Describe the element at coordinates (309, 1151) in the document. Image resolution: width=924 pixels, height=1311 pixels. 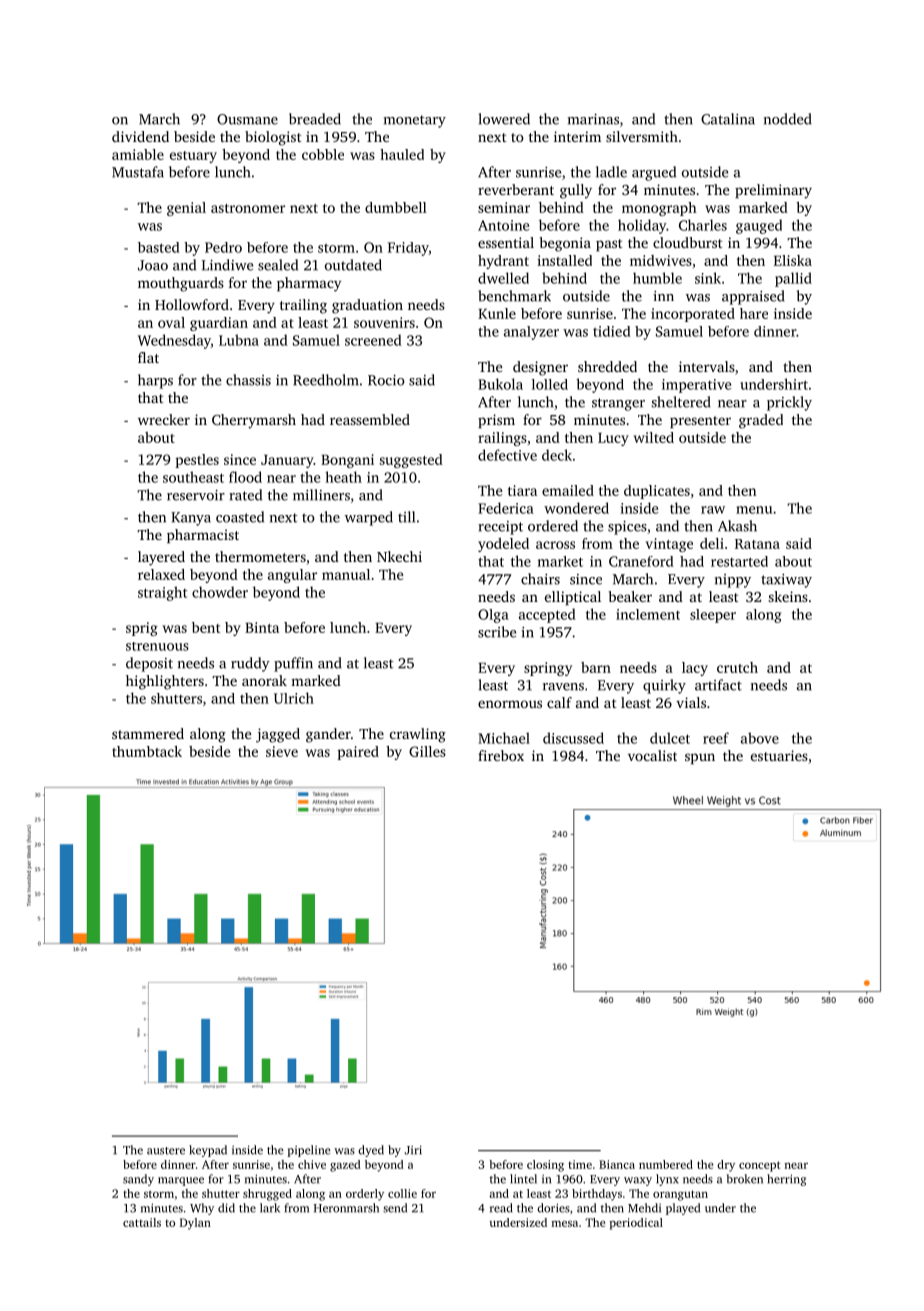
I see `pipeline` at that location.
